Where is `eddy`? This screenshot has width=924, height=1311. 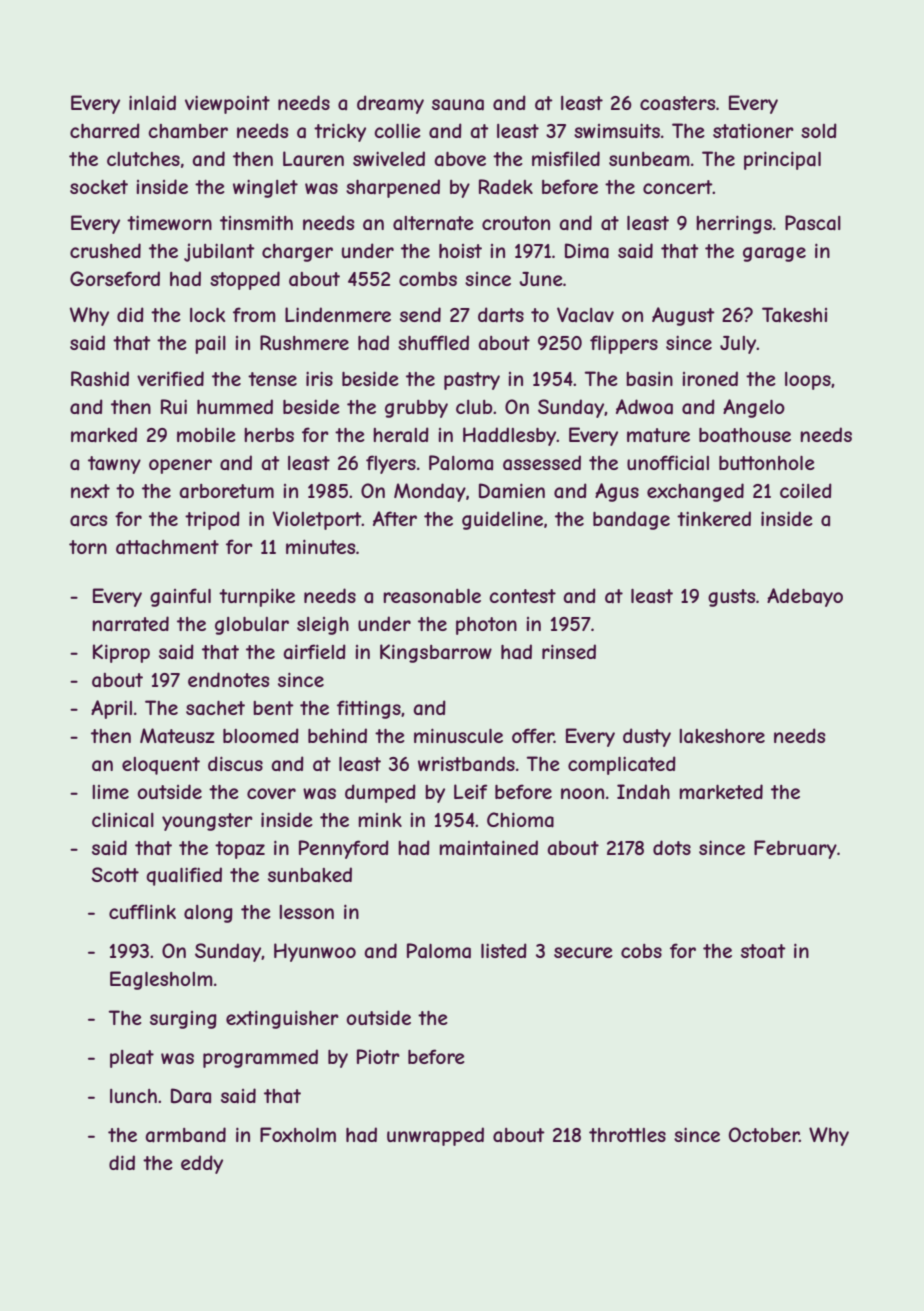
eddy is located at coordinates (202, 1164).
